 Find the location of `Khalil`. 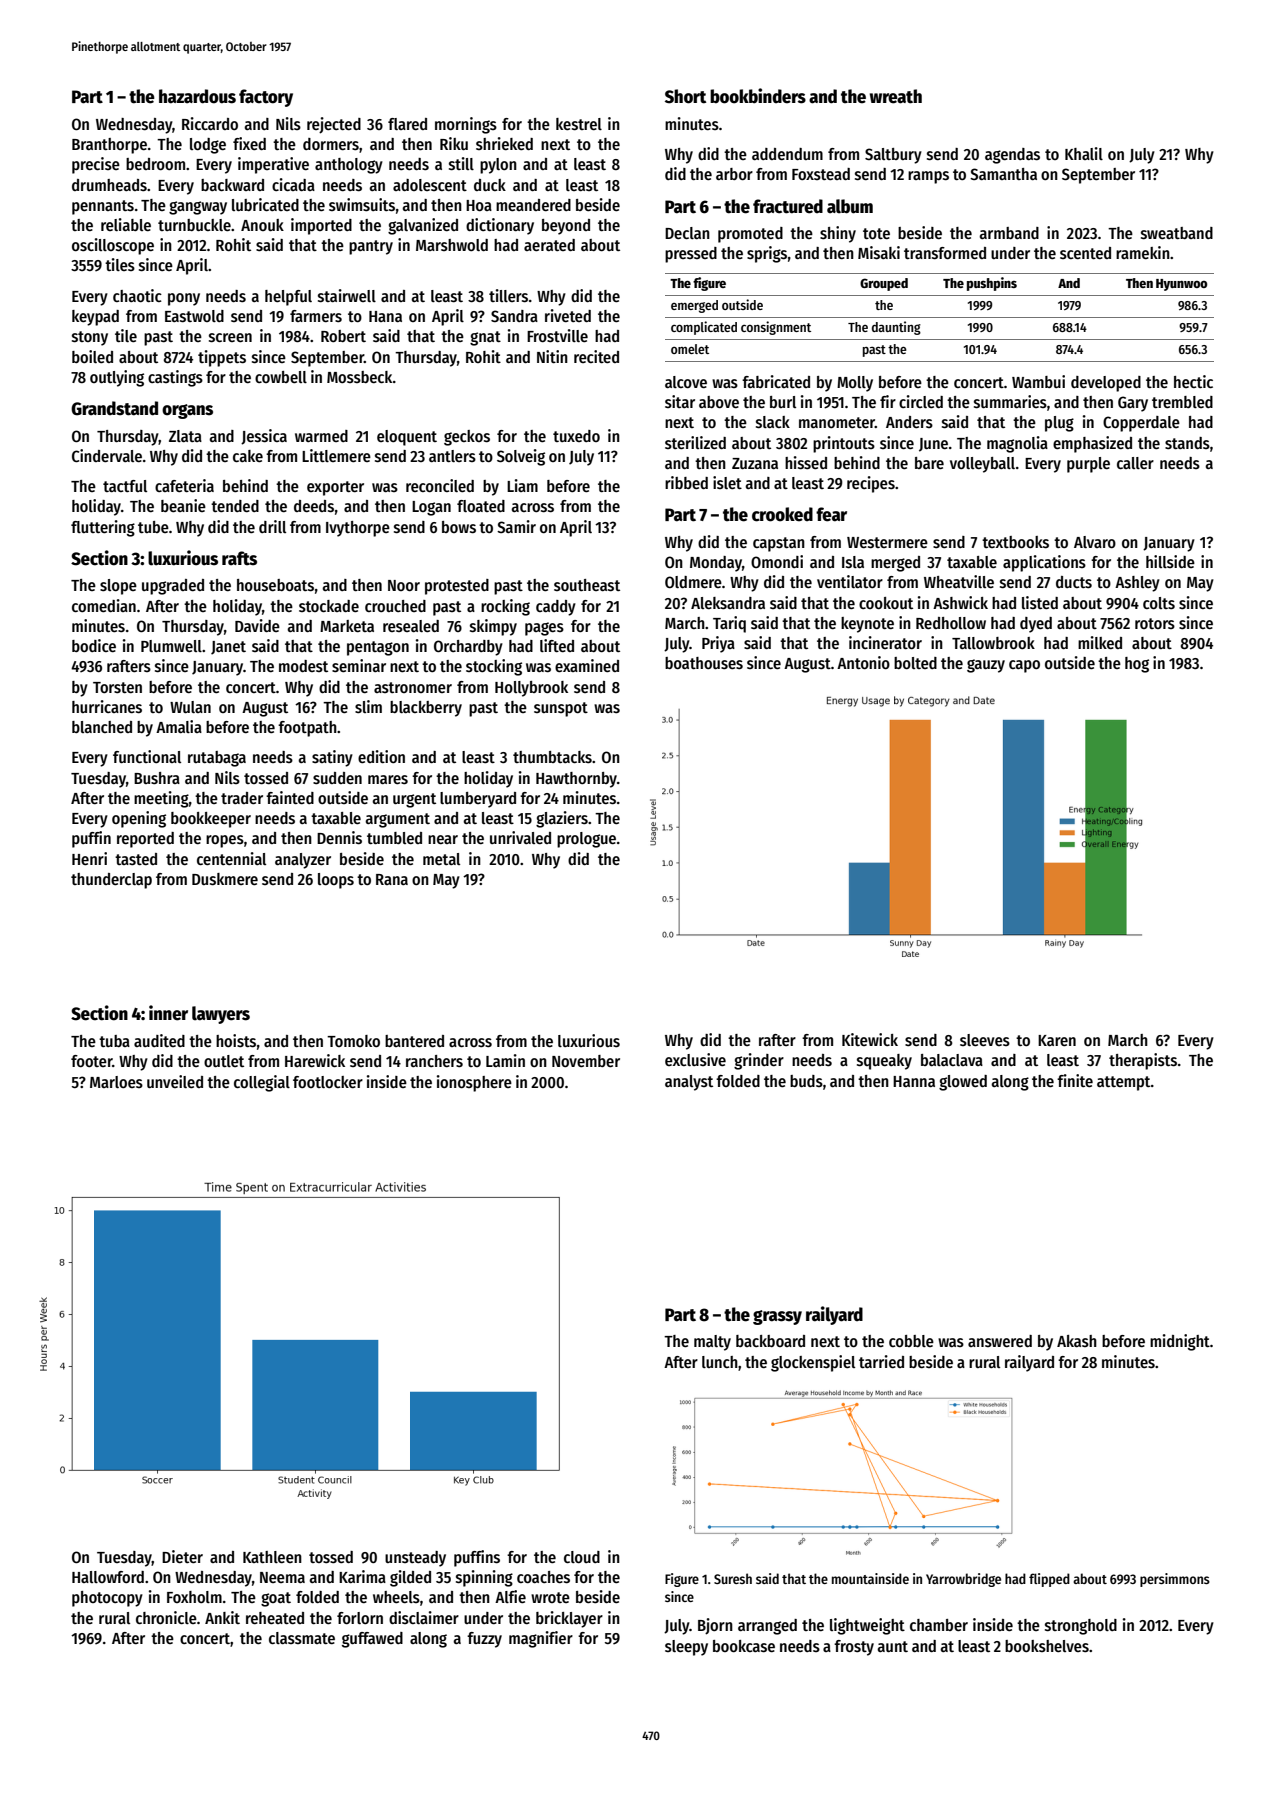

Khalil is located at coordinates (1084, 153).
